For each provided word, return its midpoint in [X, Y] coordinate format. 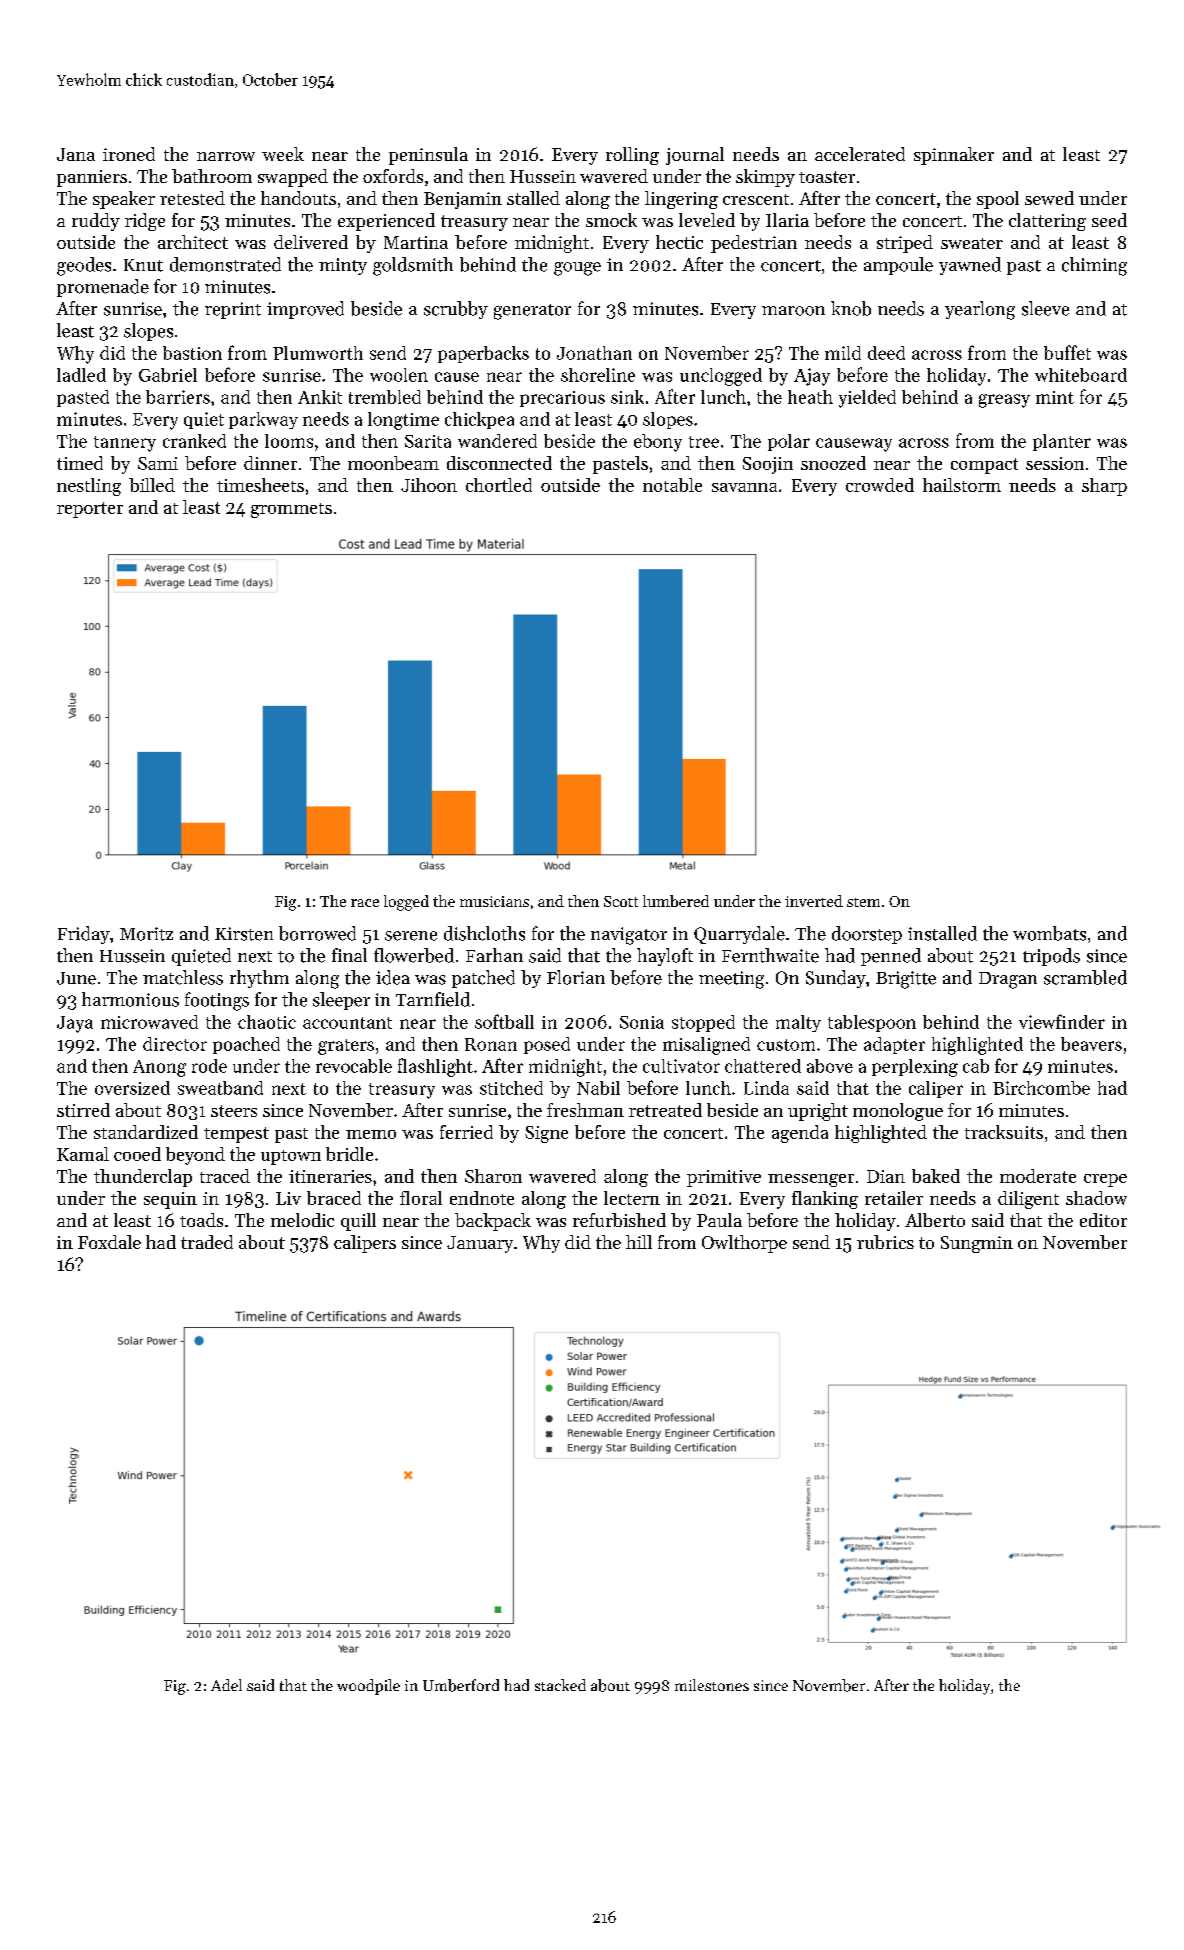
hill [639, 1242]
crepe [1105, 1180]
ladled [81, 375]
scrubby [456, 310]
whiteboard [1081, 375]
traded [207, 1242]
